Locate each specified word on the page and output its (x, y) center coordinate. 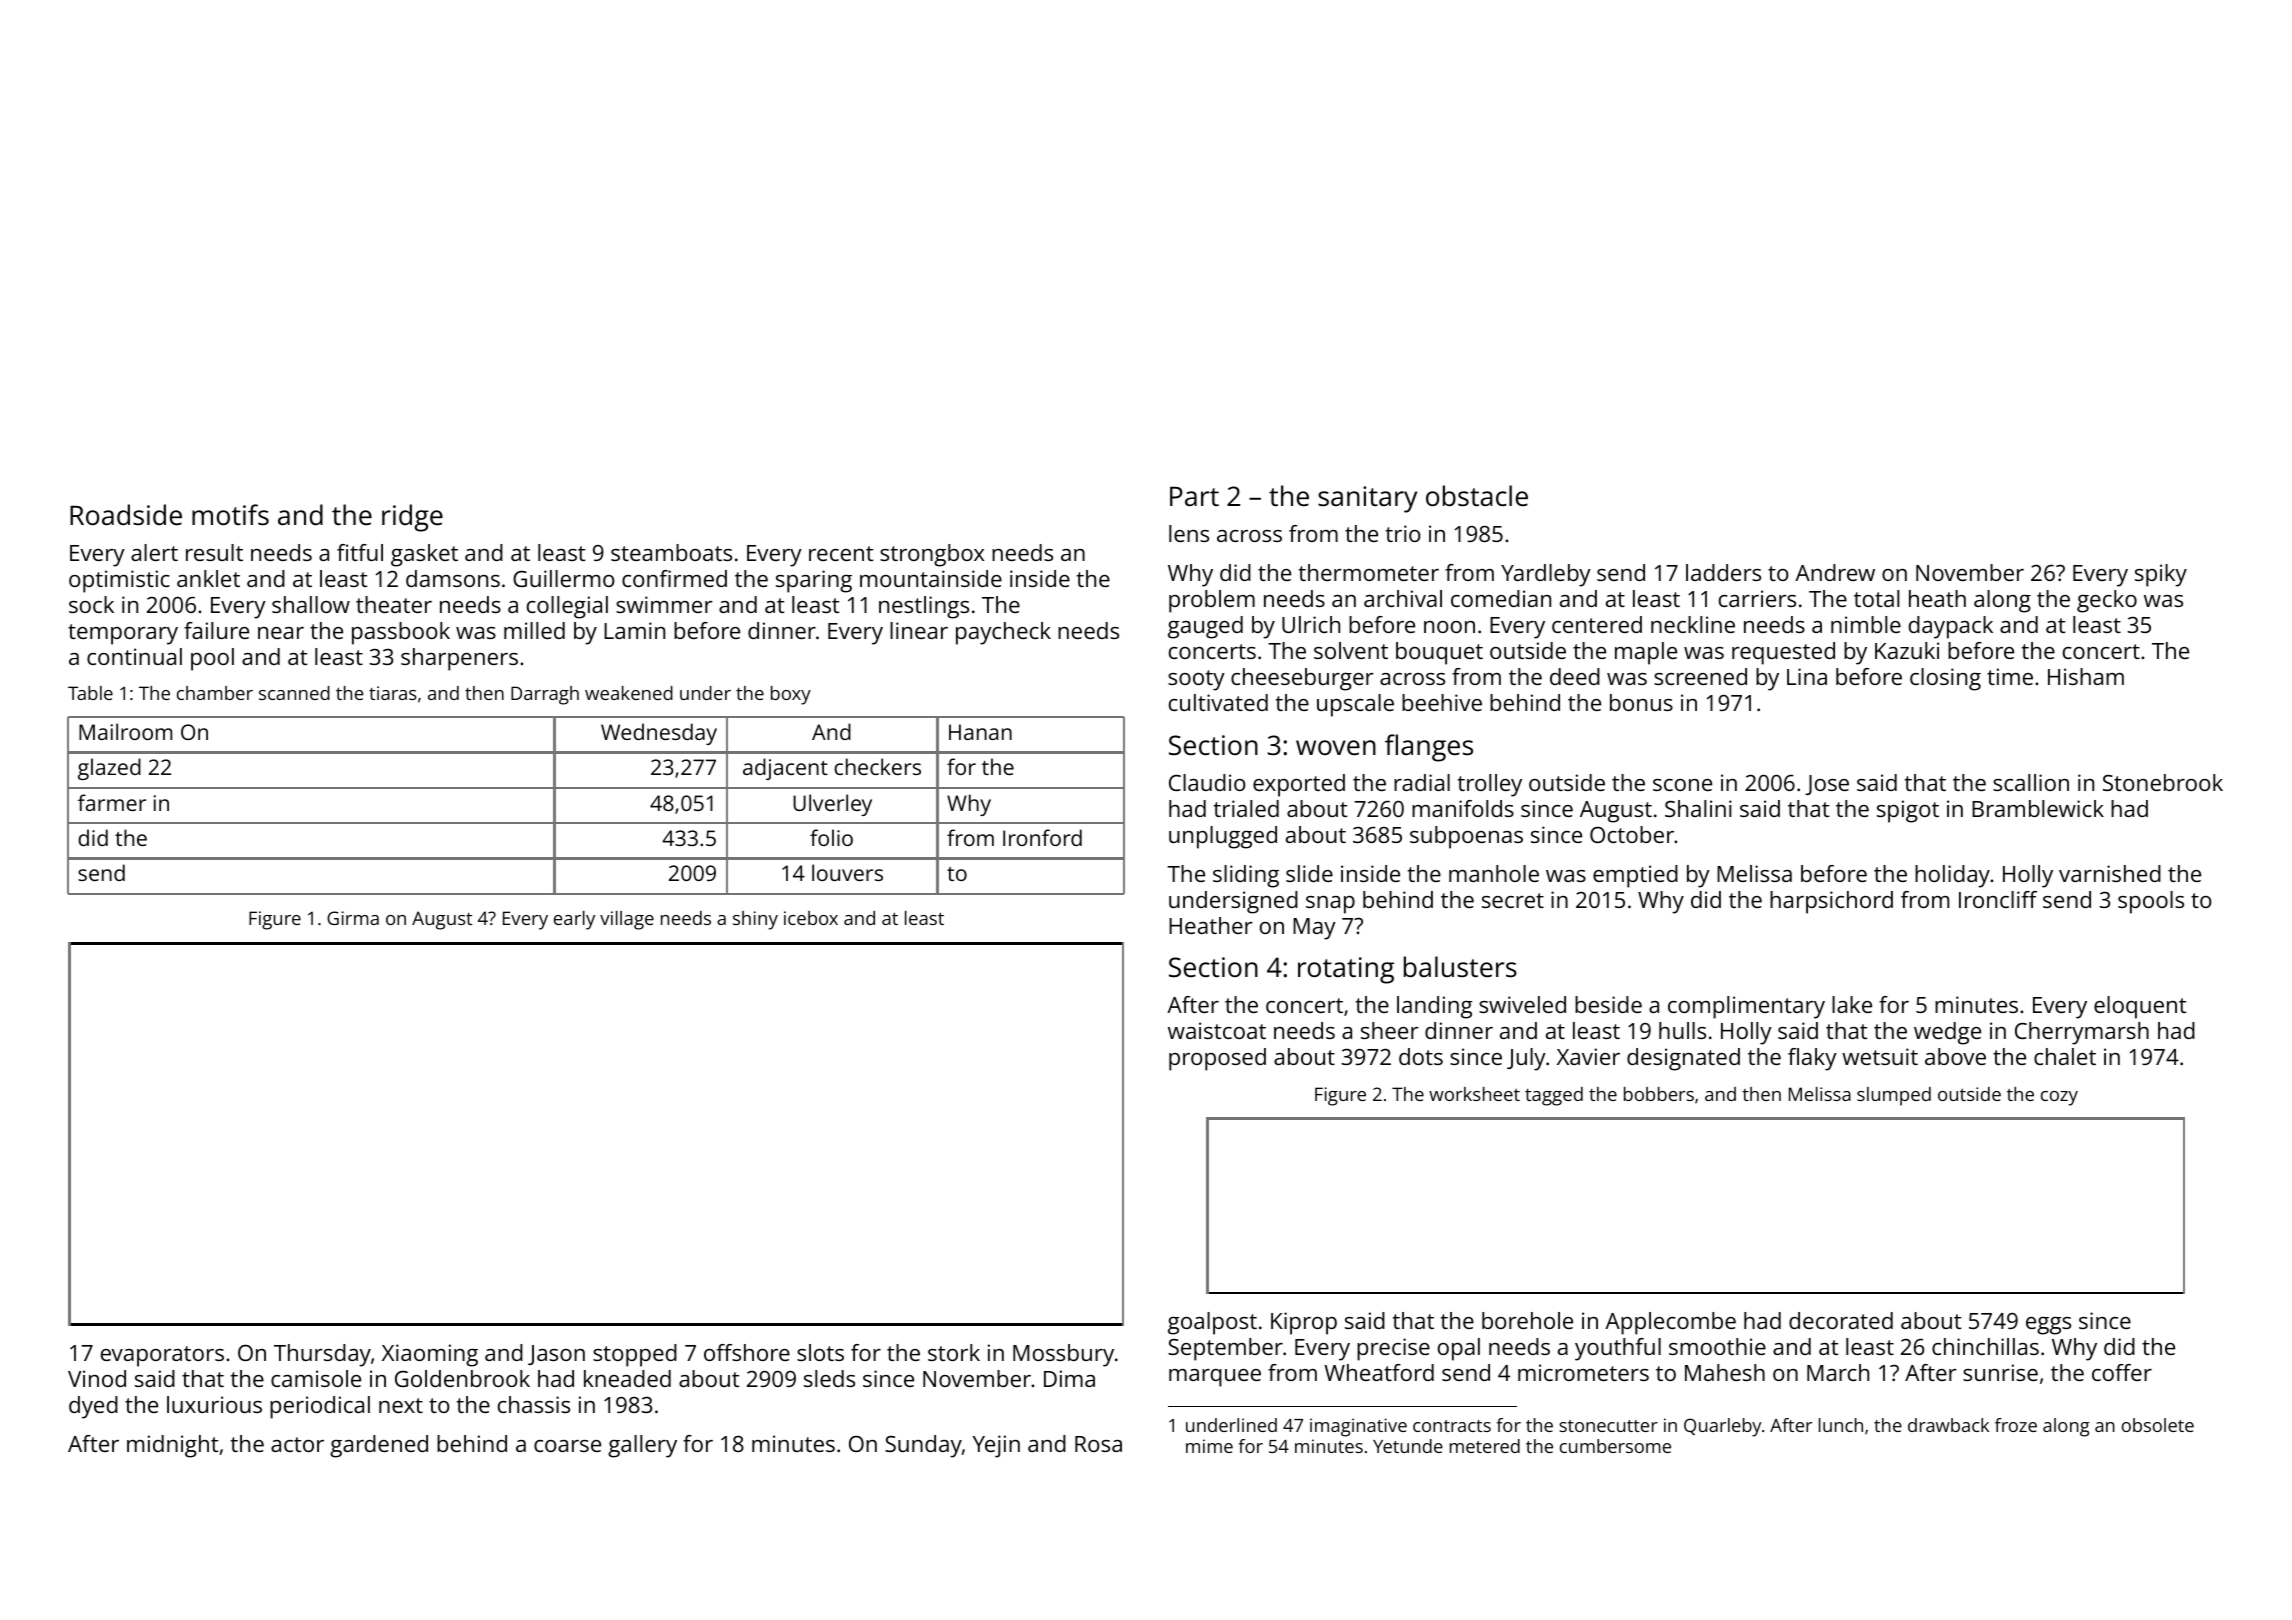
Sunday (923, 1446)
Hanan (980, 732)
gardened (379, 1446)
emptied (1635, 876)
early (574, 920)
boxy (791, 695)
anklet (208, 578)
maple (1646, 653)
